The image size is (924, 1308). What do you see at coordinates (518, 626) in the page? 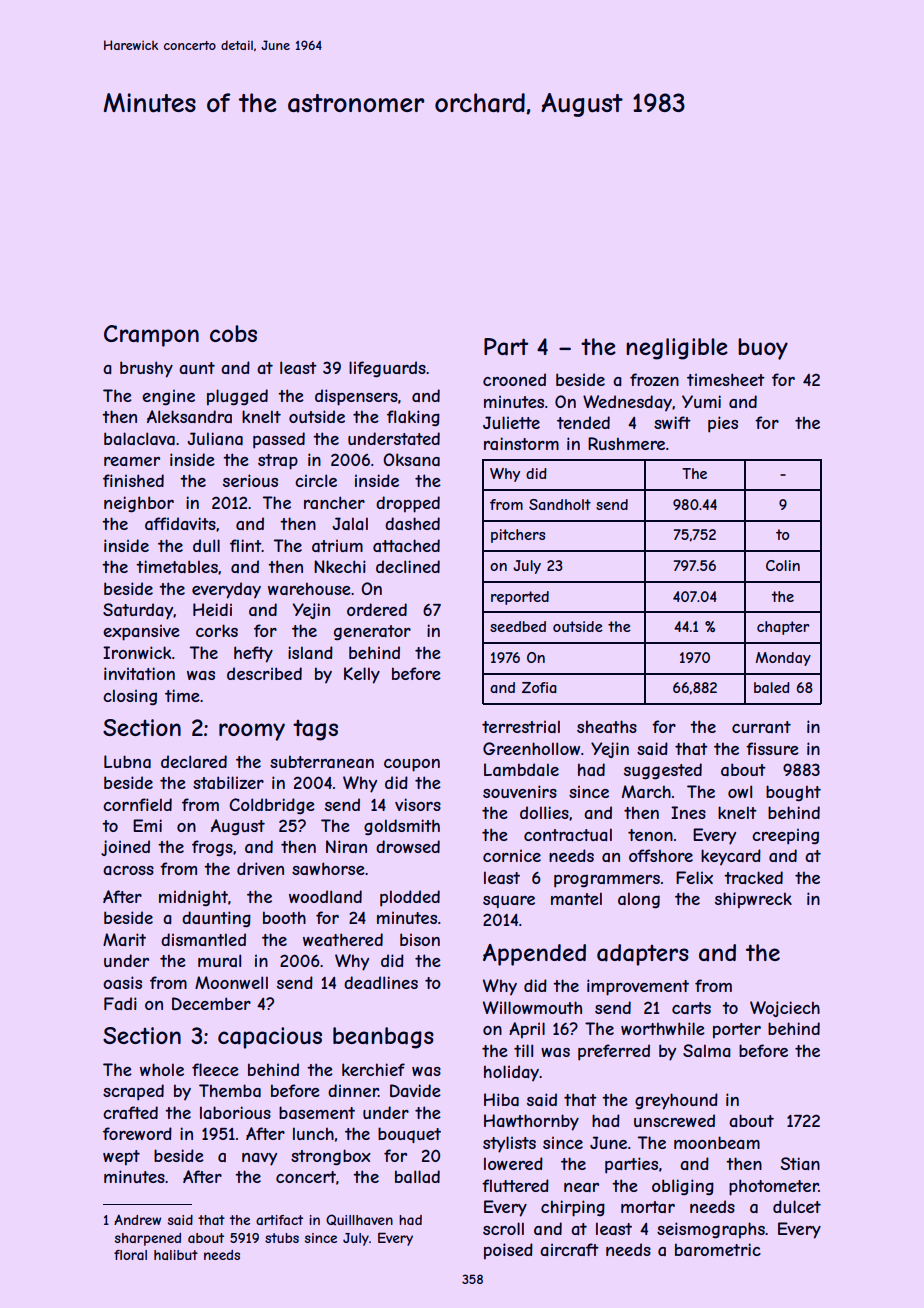
I see `seedbed` at bounding box center [518, 626].
